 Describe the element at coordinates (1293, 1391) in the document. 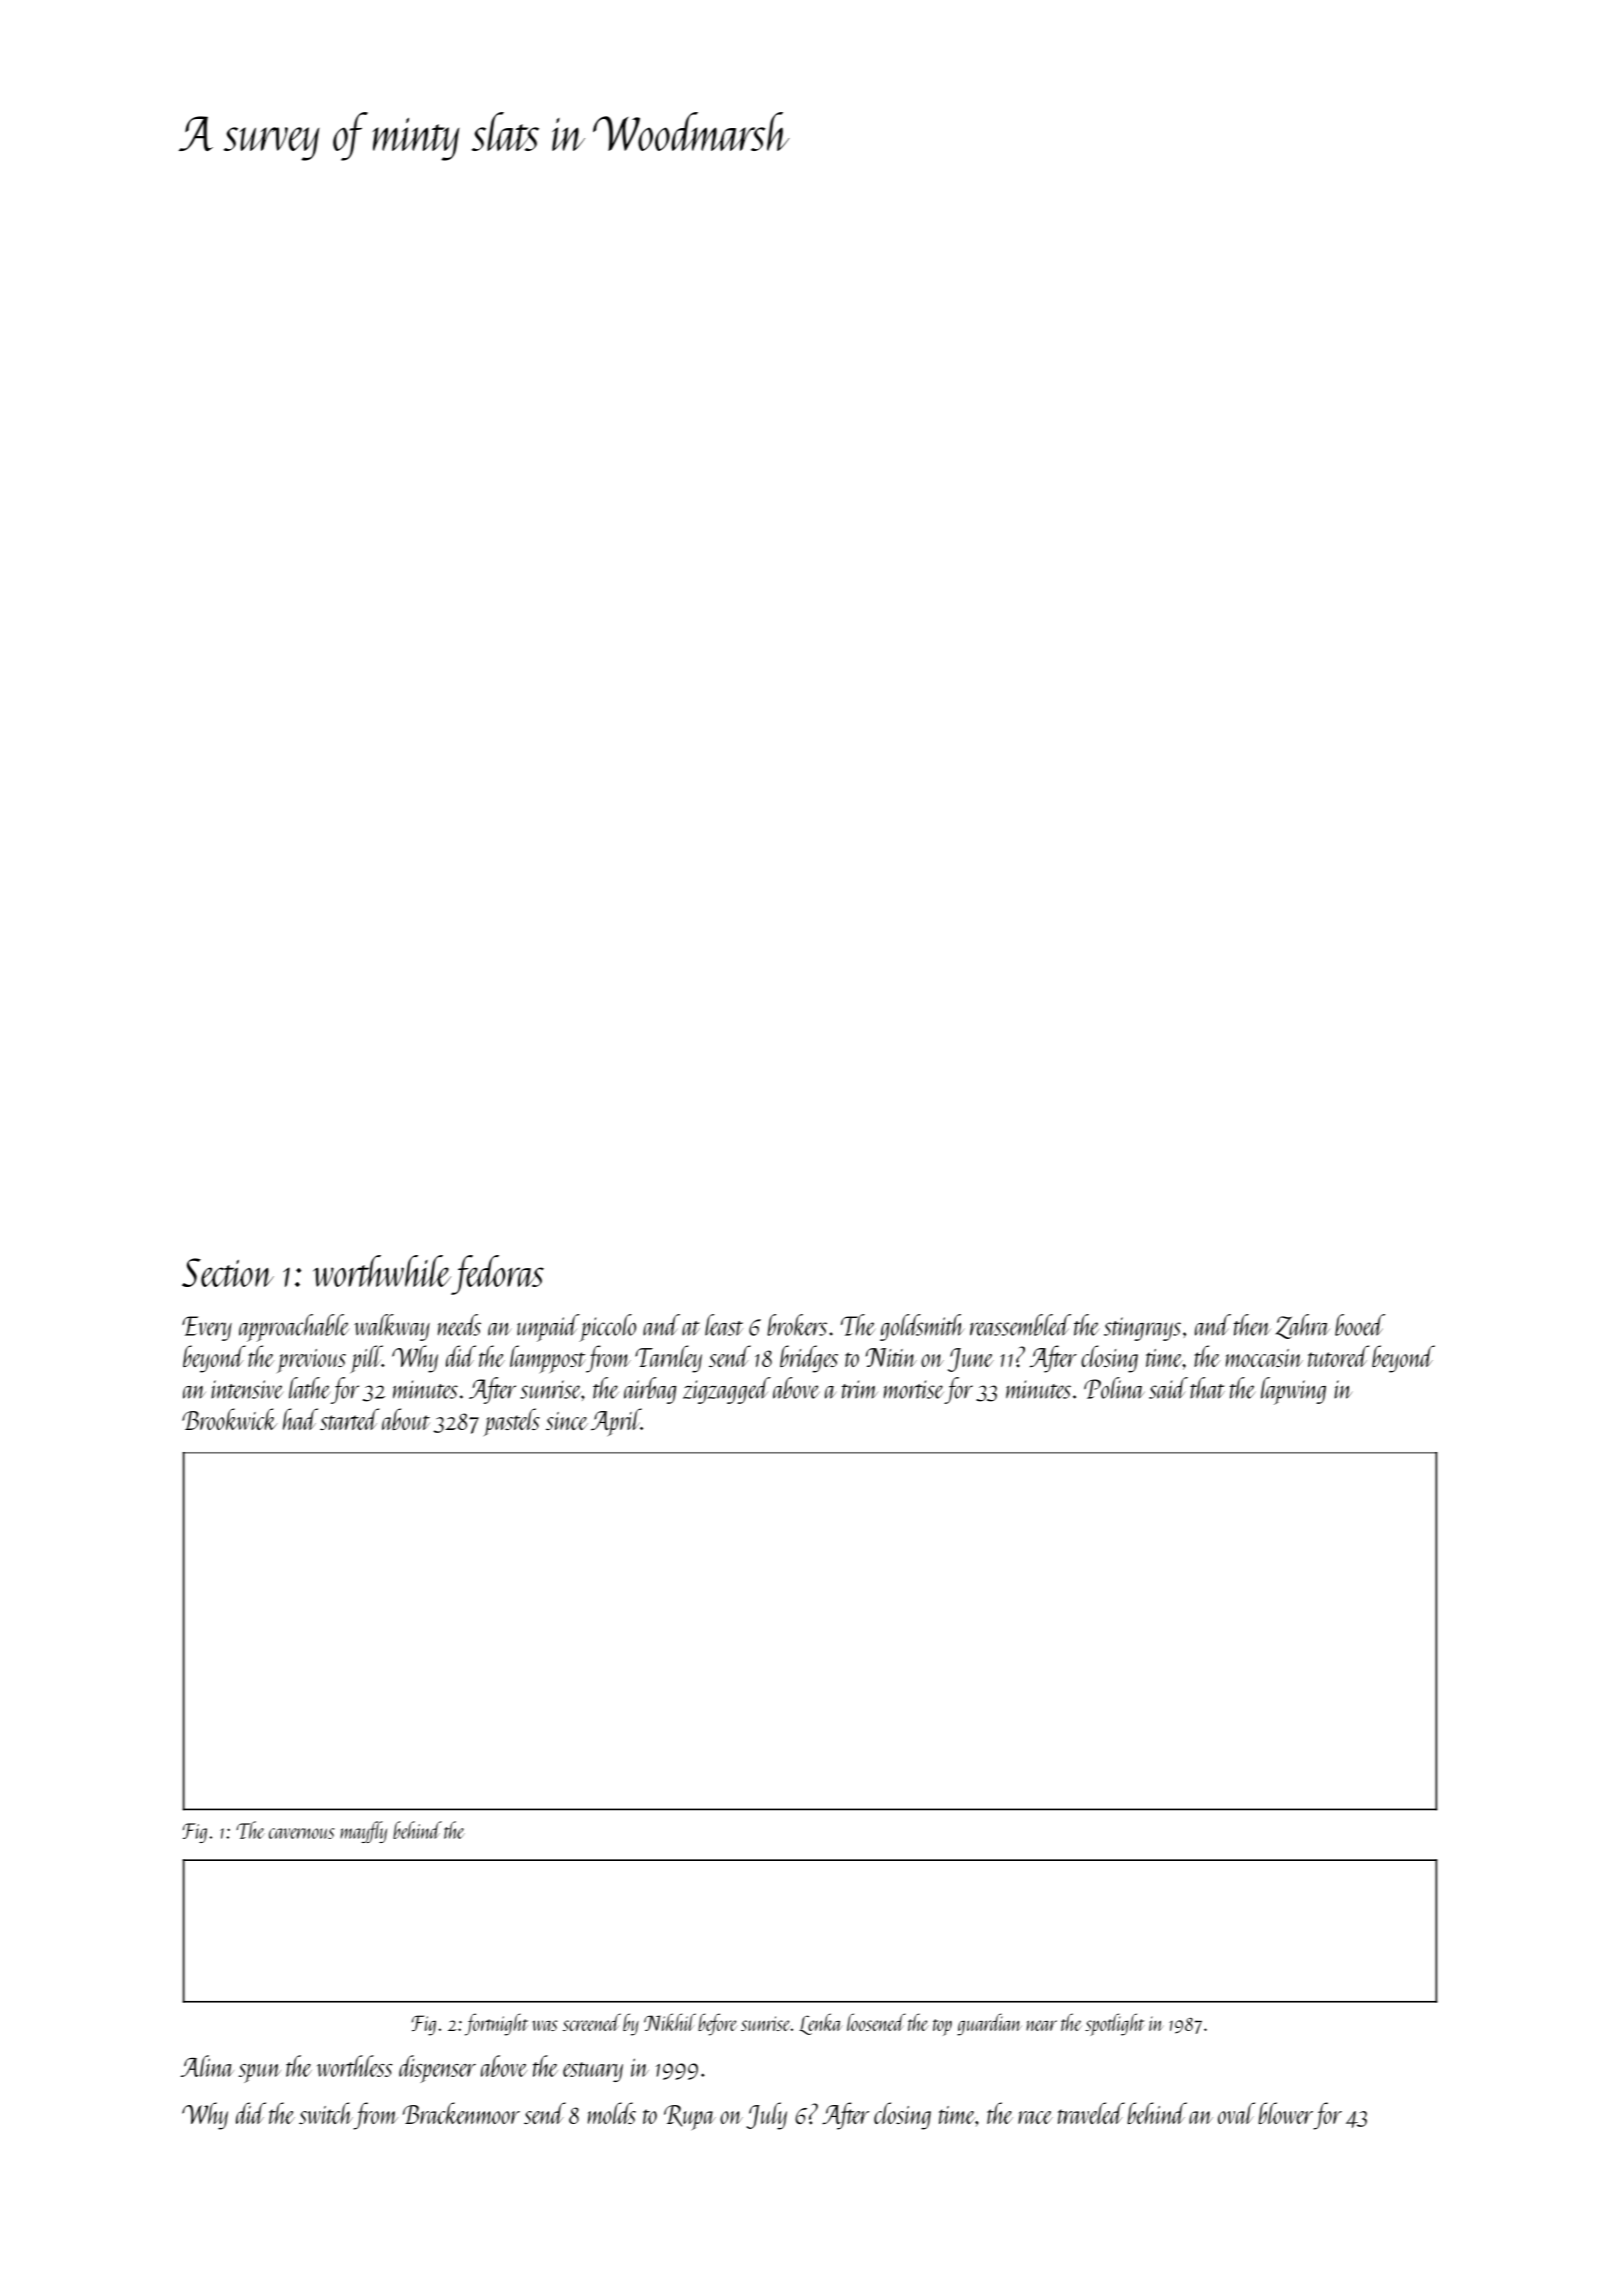

I see `lapwing` at that location.
